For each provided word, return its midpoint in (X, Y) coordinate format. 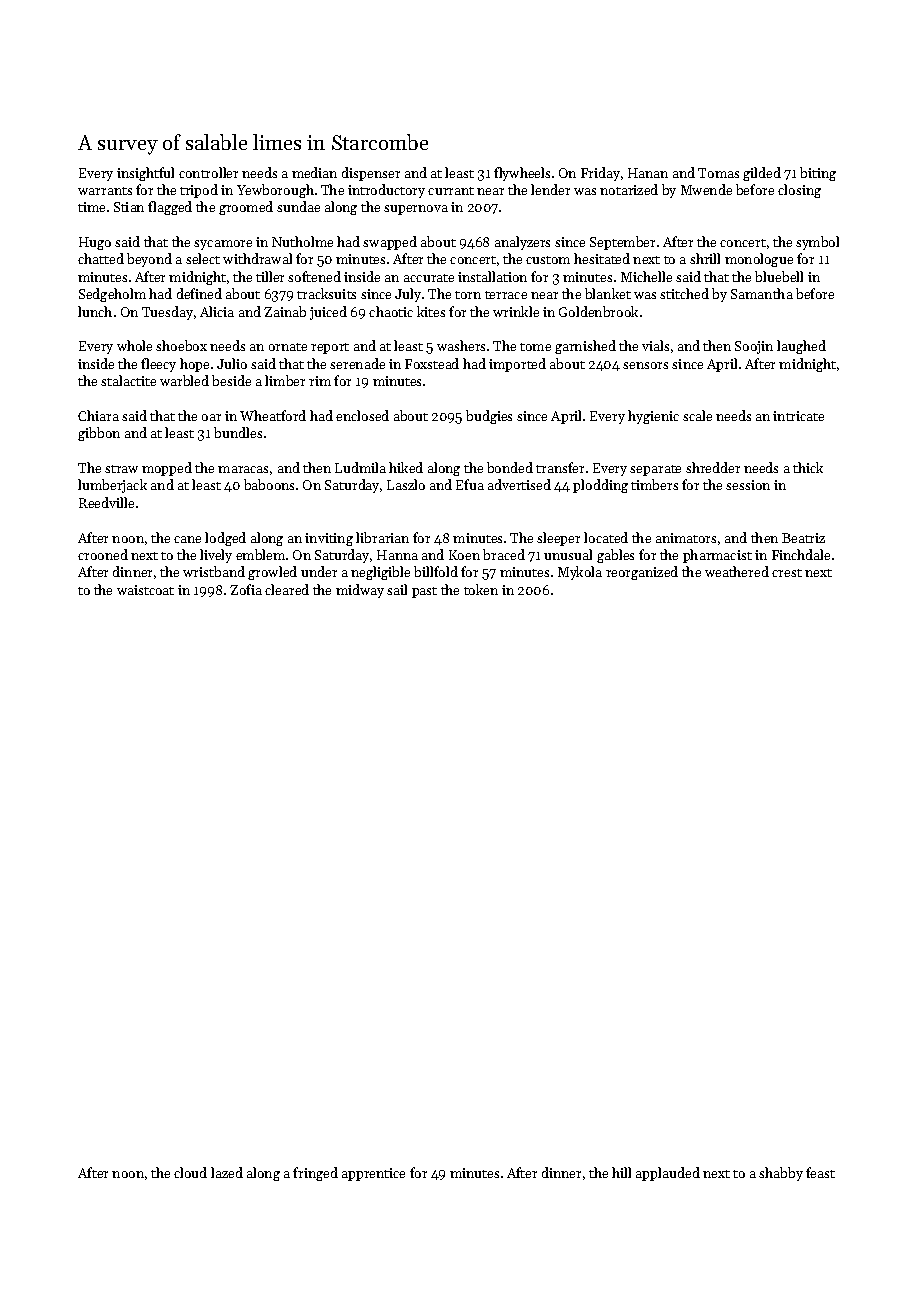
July (408, 295)
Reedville (106, 502)
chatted (101, 258)
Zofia (246, 589)
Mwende (706, 189)
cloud (190, 1172)
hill (621, 1172)
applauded (668, 1174)
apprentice (373, 1174)
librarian (382, 537)
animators (686, 538)
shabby (781, 1174)
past (424, 592)
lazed (227, 1172)
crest (787, 573)
